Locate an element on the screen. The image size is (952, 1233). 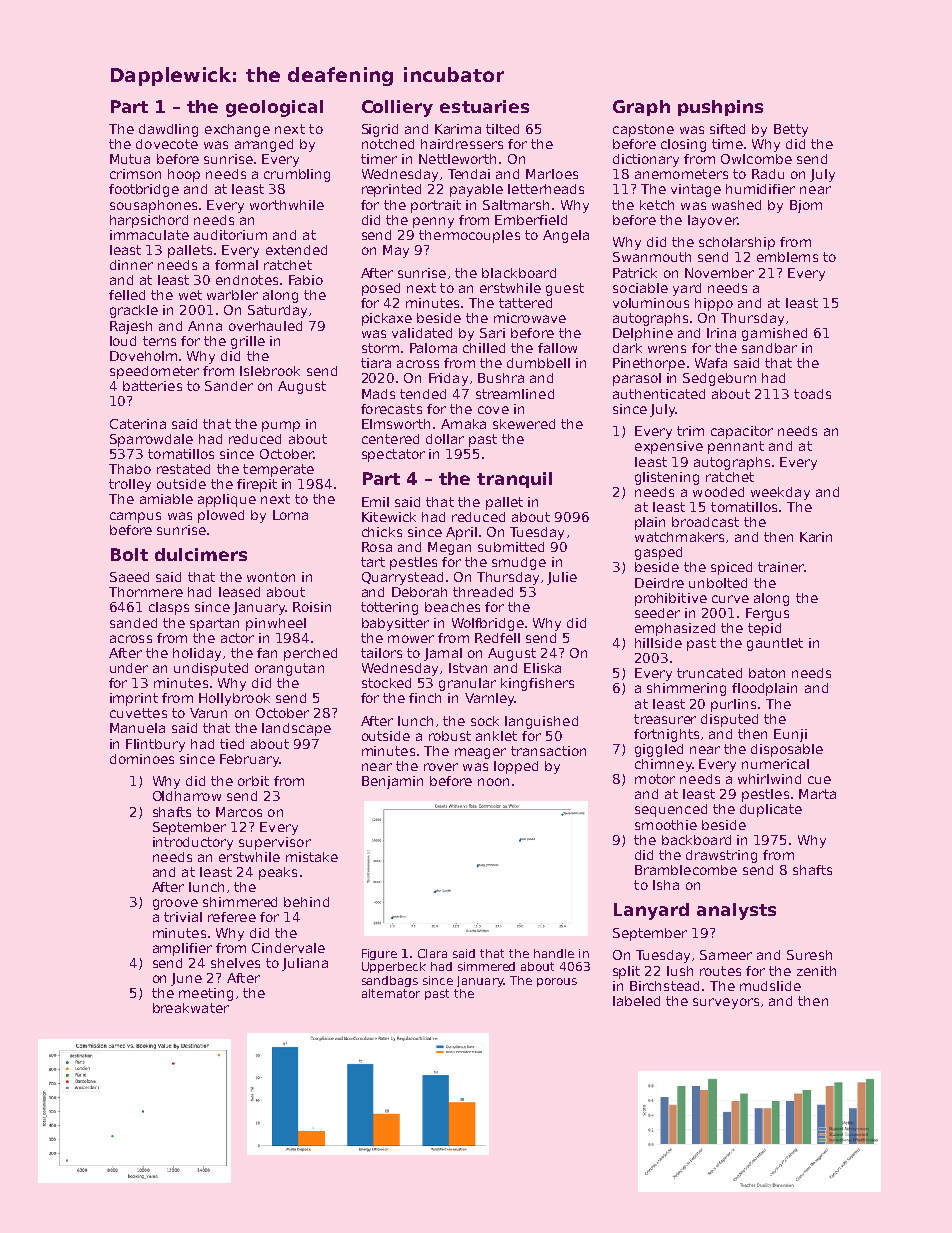
Juliana is located at coordinates (305, 964).
